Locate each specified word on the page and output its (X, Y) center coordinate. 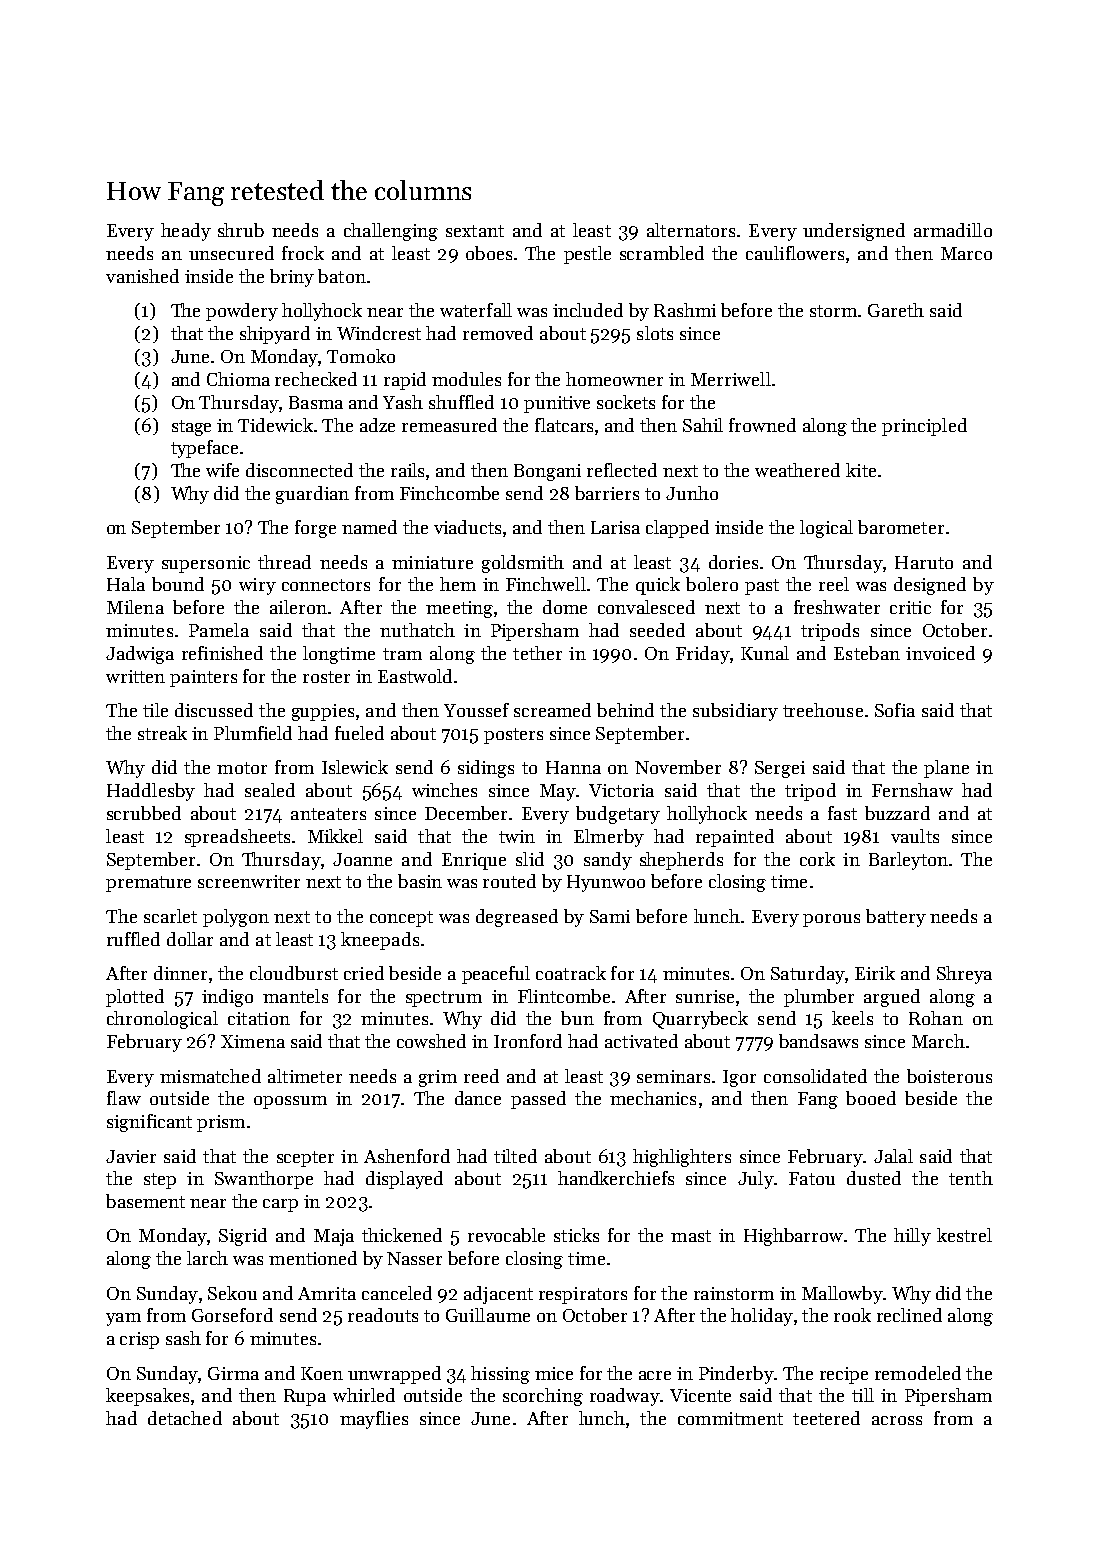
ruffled (133, 939)
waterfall (476, 310)
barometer (901, 527)
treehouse (823, 710)
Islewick (355, 767)
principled (924, 427)
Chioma (238, 379)
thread (284, 562)
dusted (874, 1178)
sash (183, 1338)
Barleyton (908, 861)
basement (145, 1201)
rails (407, 470)
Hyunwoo (606, 883)
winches (444, 790)
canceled (397, 1293)
